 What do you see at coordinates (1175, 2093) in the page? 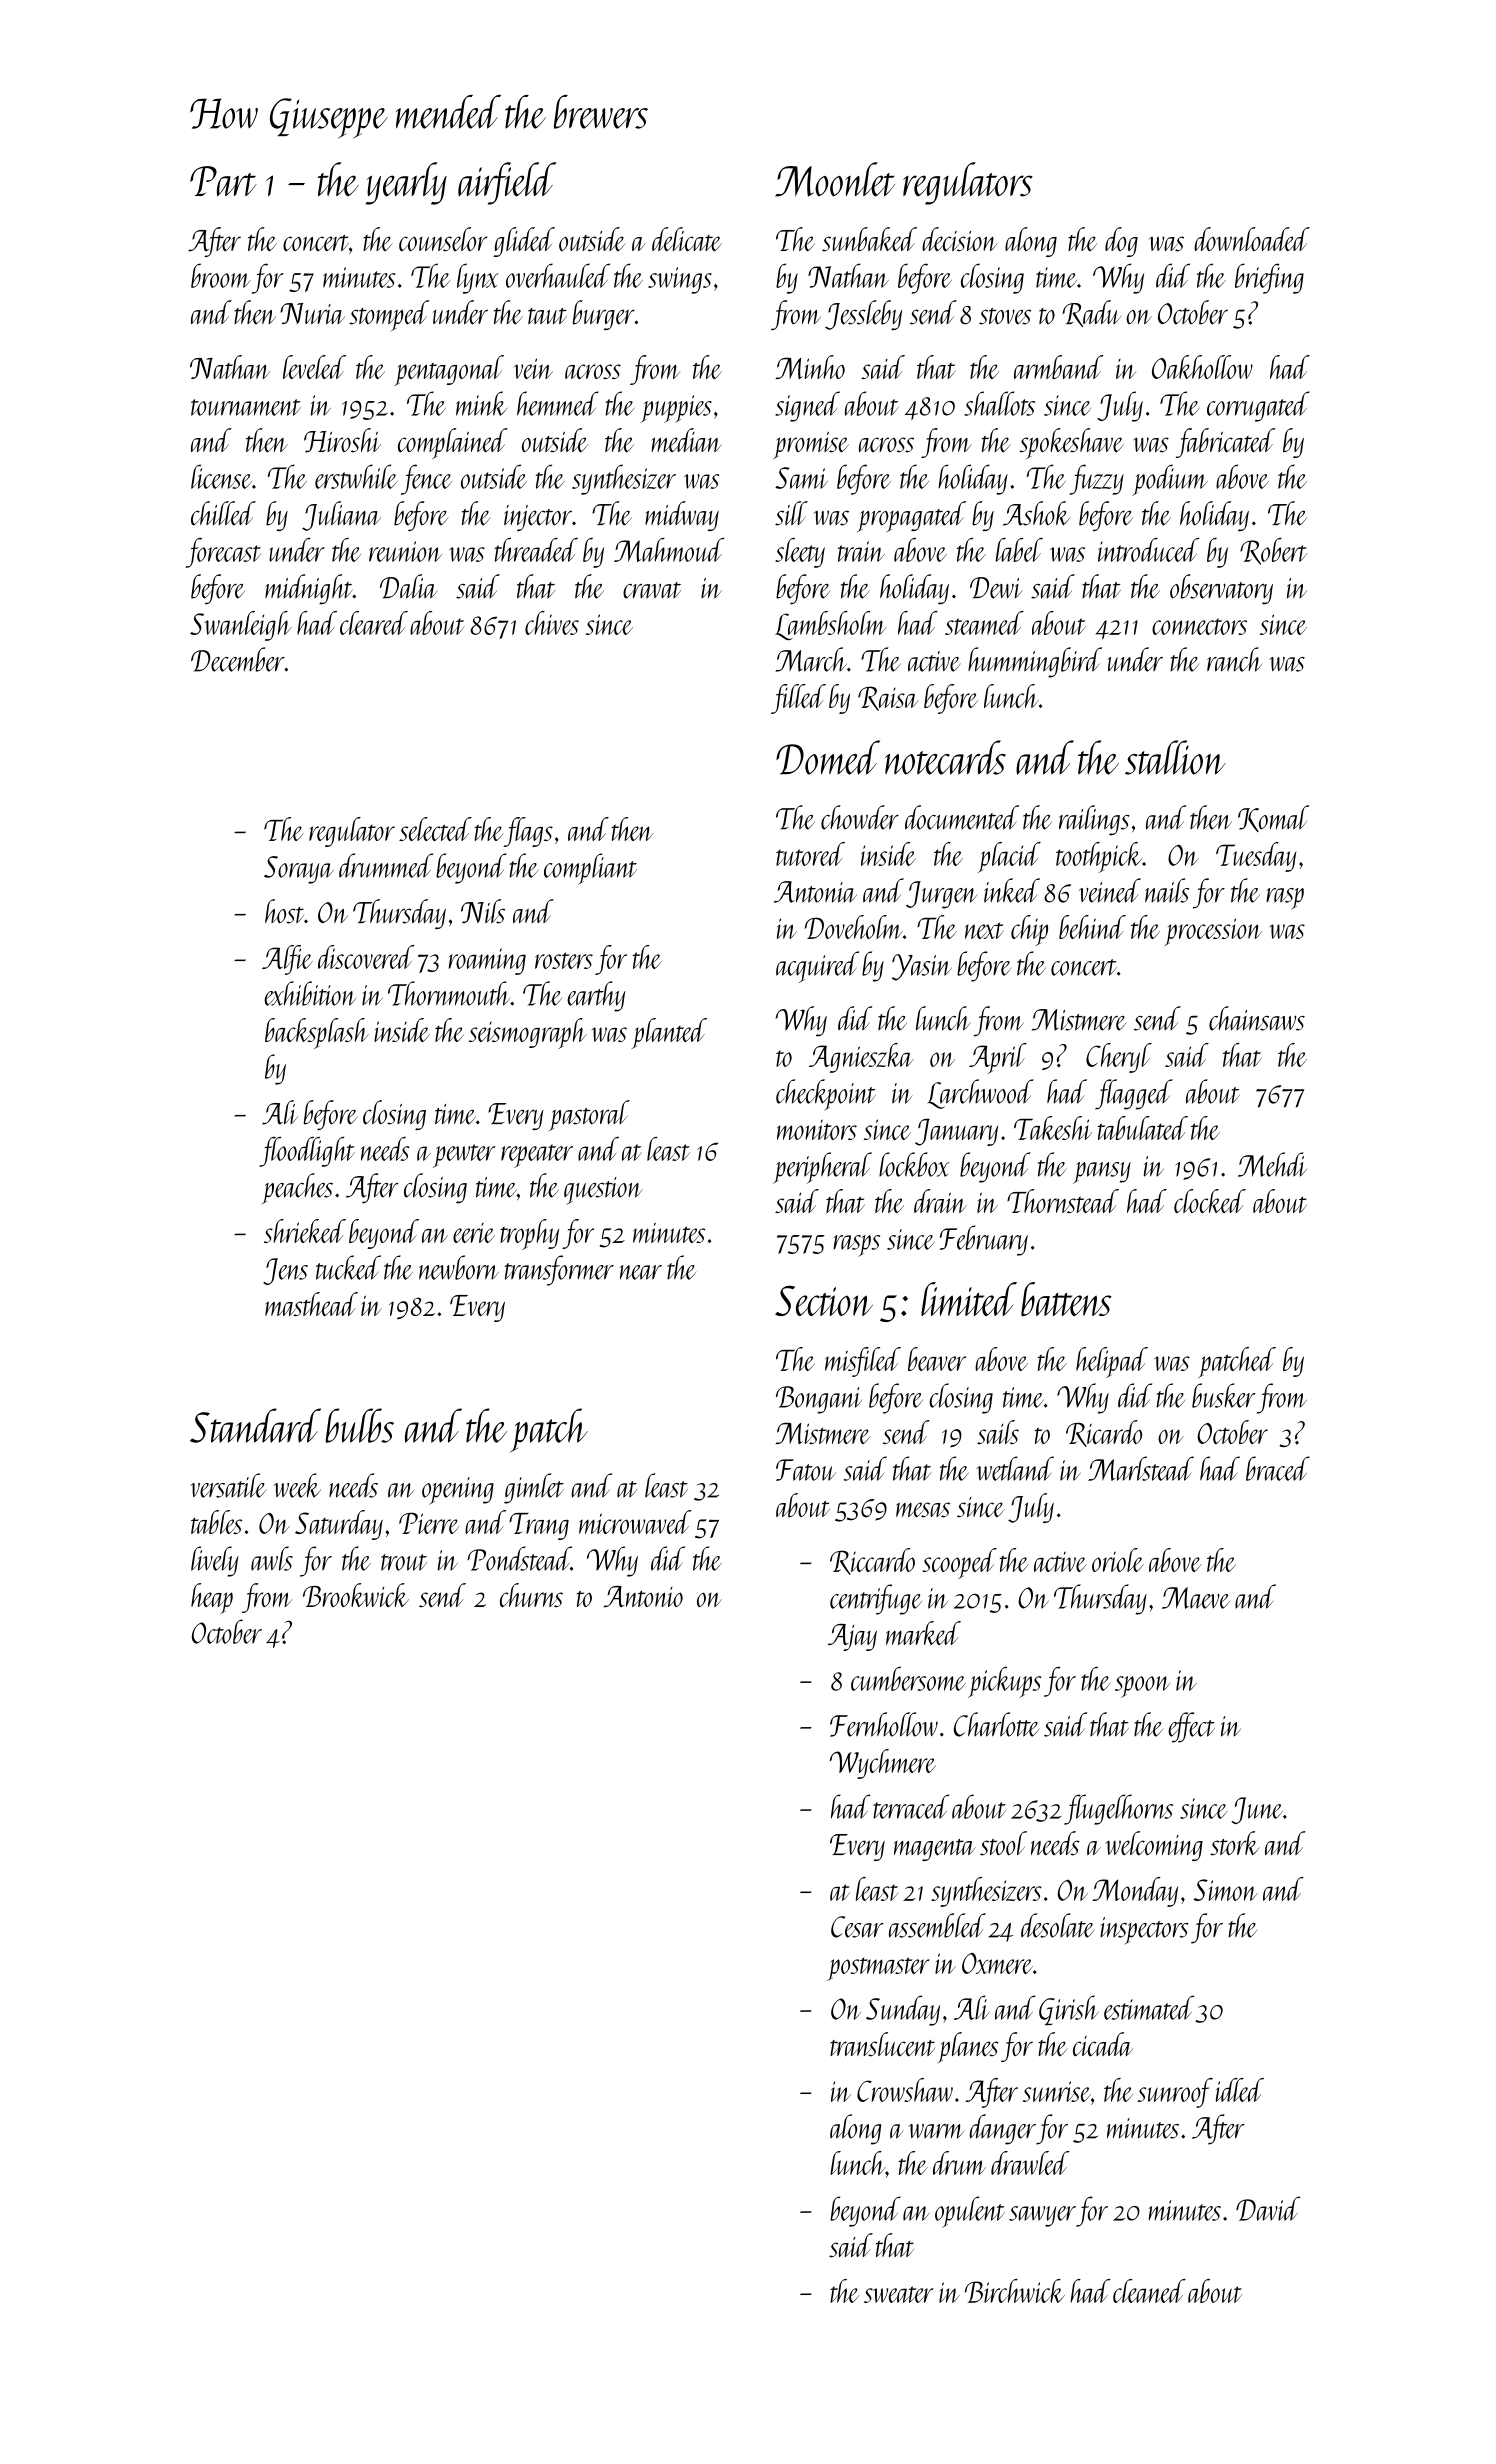
I see `sunroof` at bounding box center [1175, 2093].
